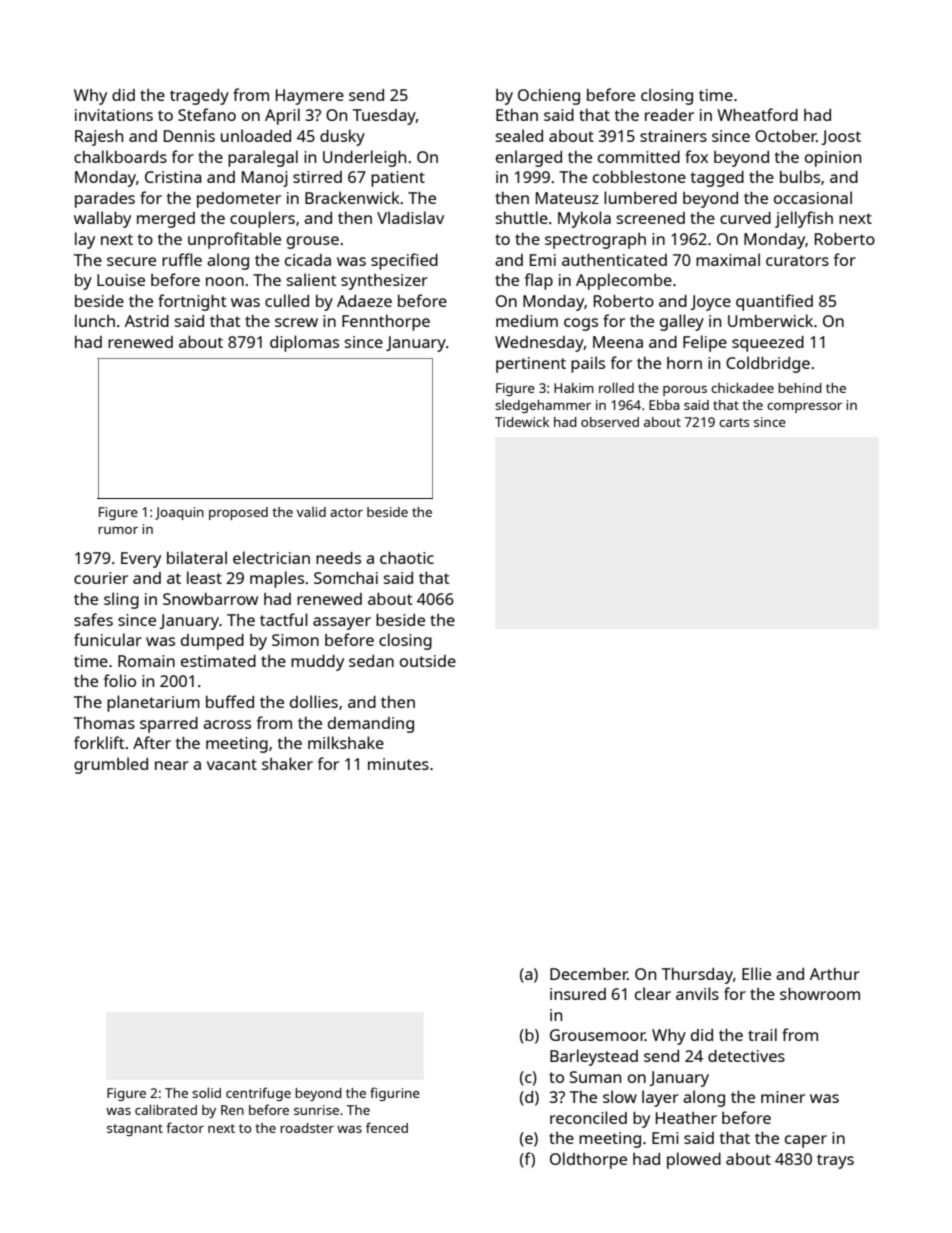 This document has width=952, height=1233. Describe the element at coordinates (756, 973) in the document. I see `Ellie` at that location.
